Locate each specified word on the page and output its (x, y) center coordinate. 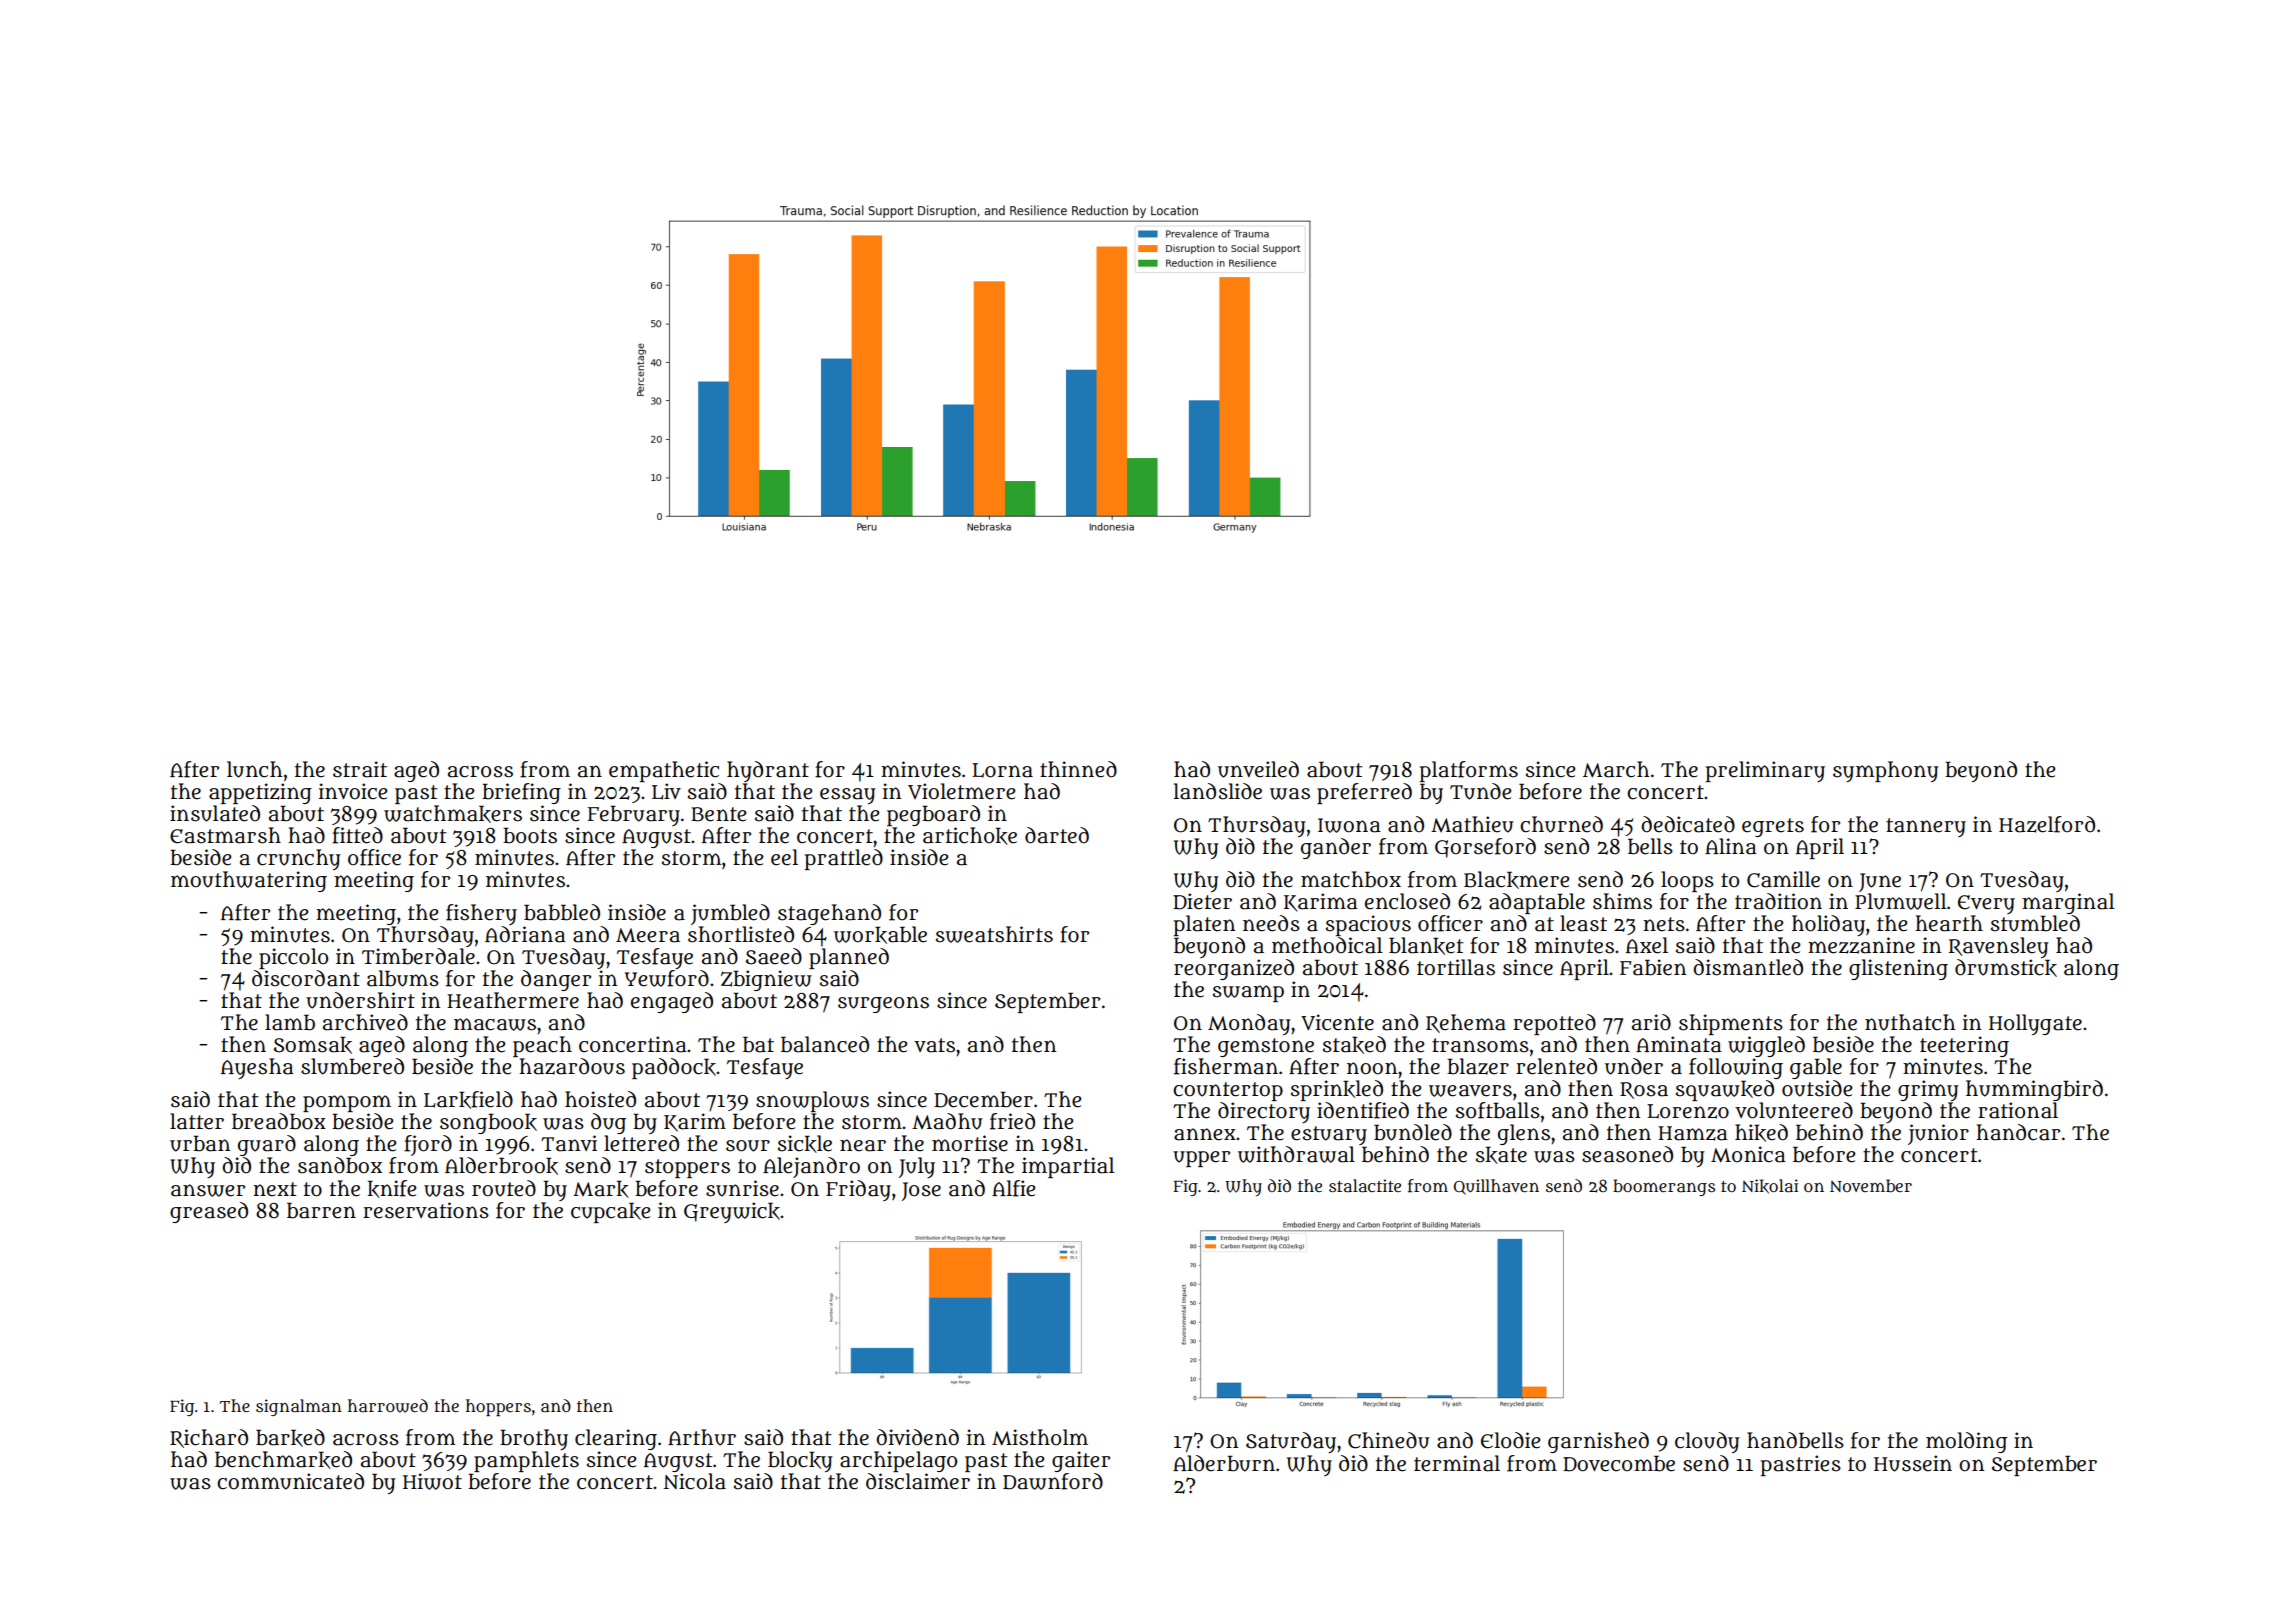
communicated (290, 1481)
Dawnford (1053, 1481)
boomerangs (1664, 1187)
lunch (254, 769)
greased (209, 1212)
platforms (1469, 771)
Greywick (732, 1212)
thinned (1078, 769)
